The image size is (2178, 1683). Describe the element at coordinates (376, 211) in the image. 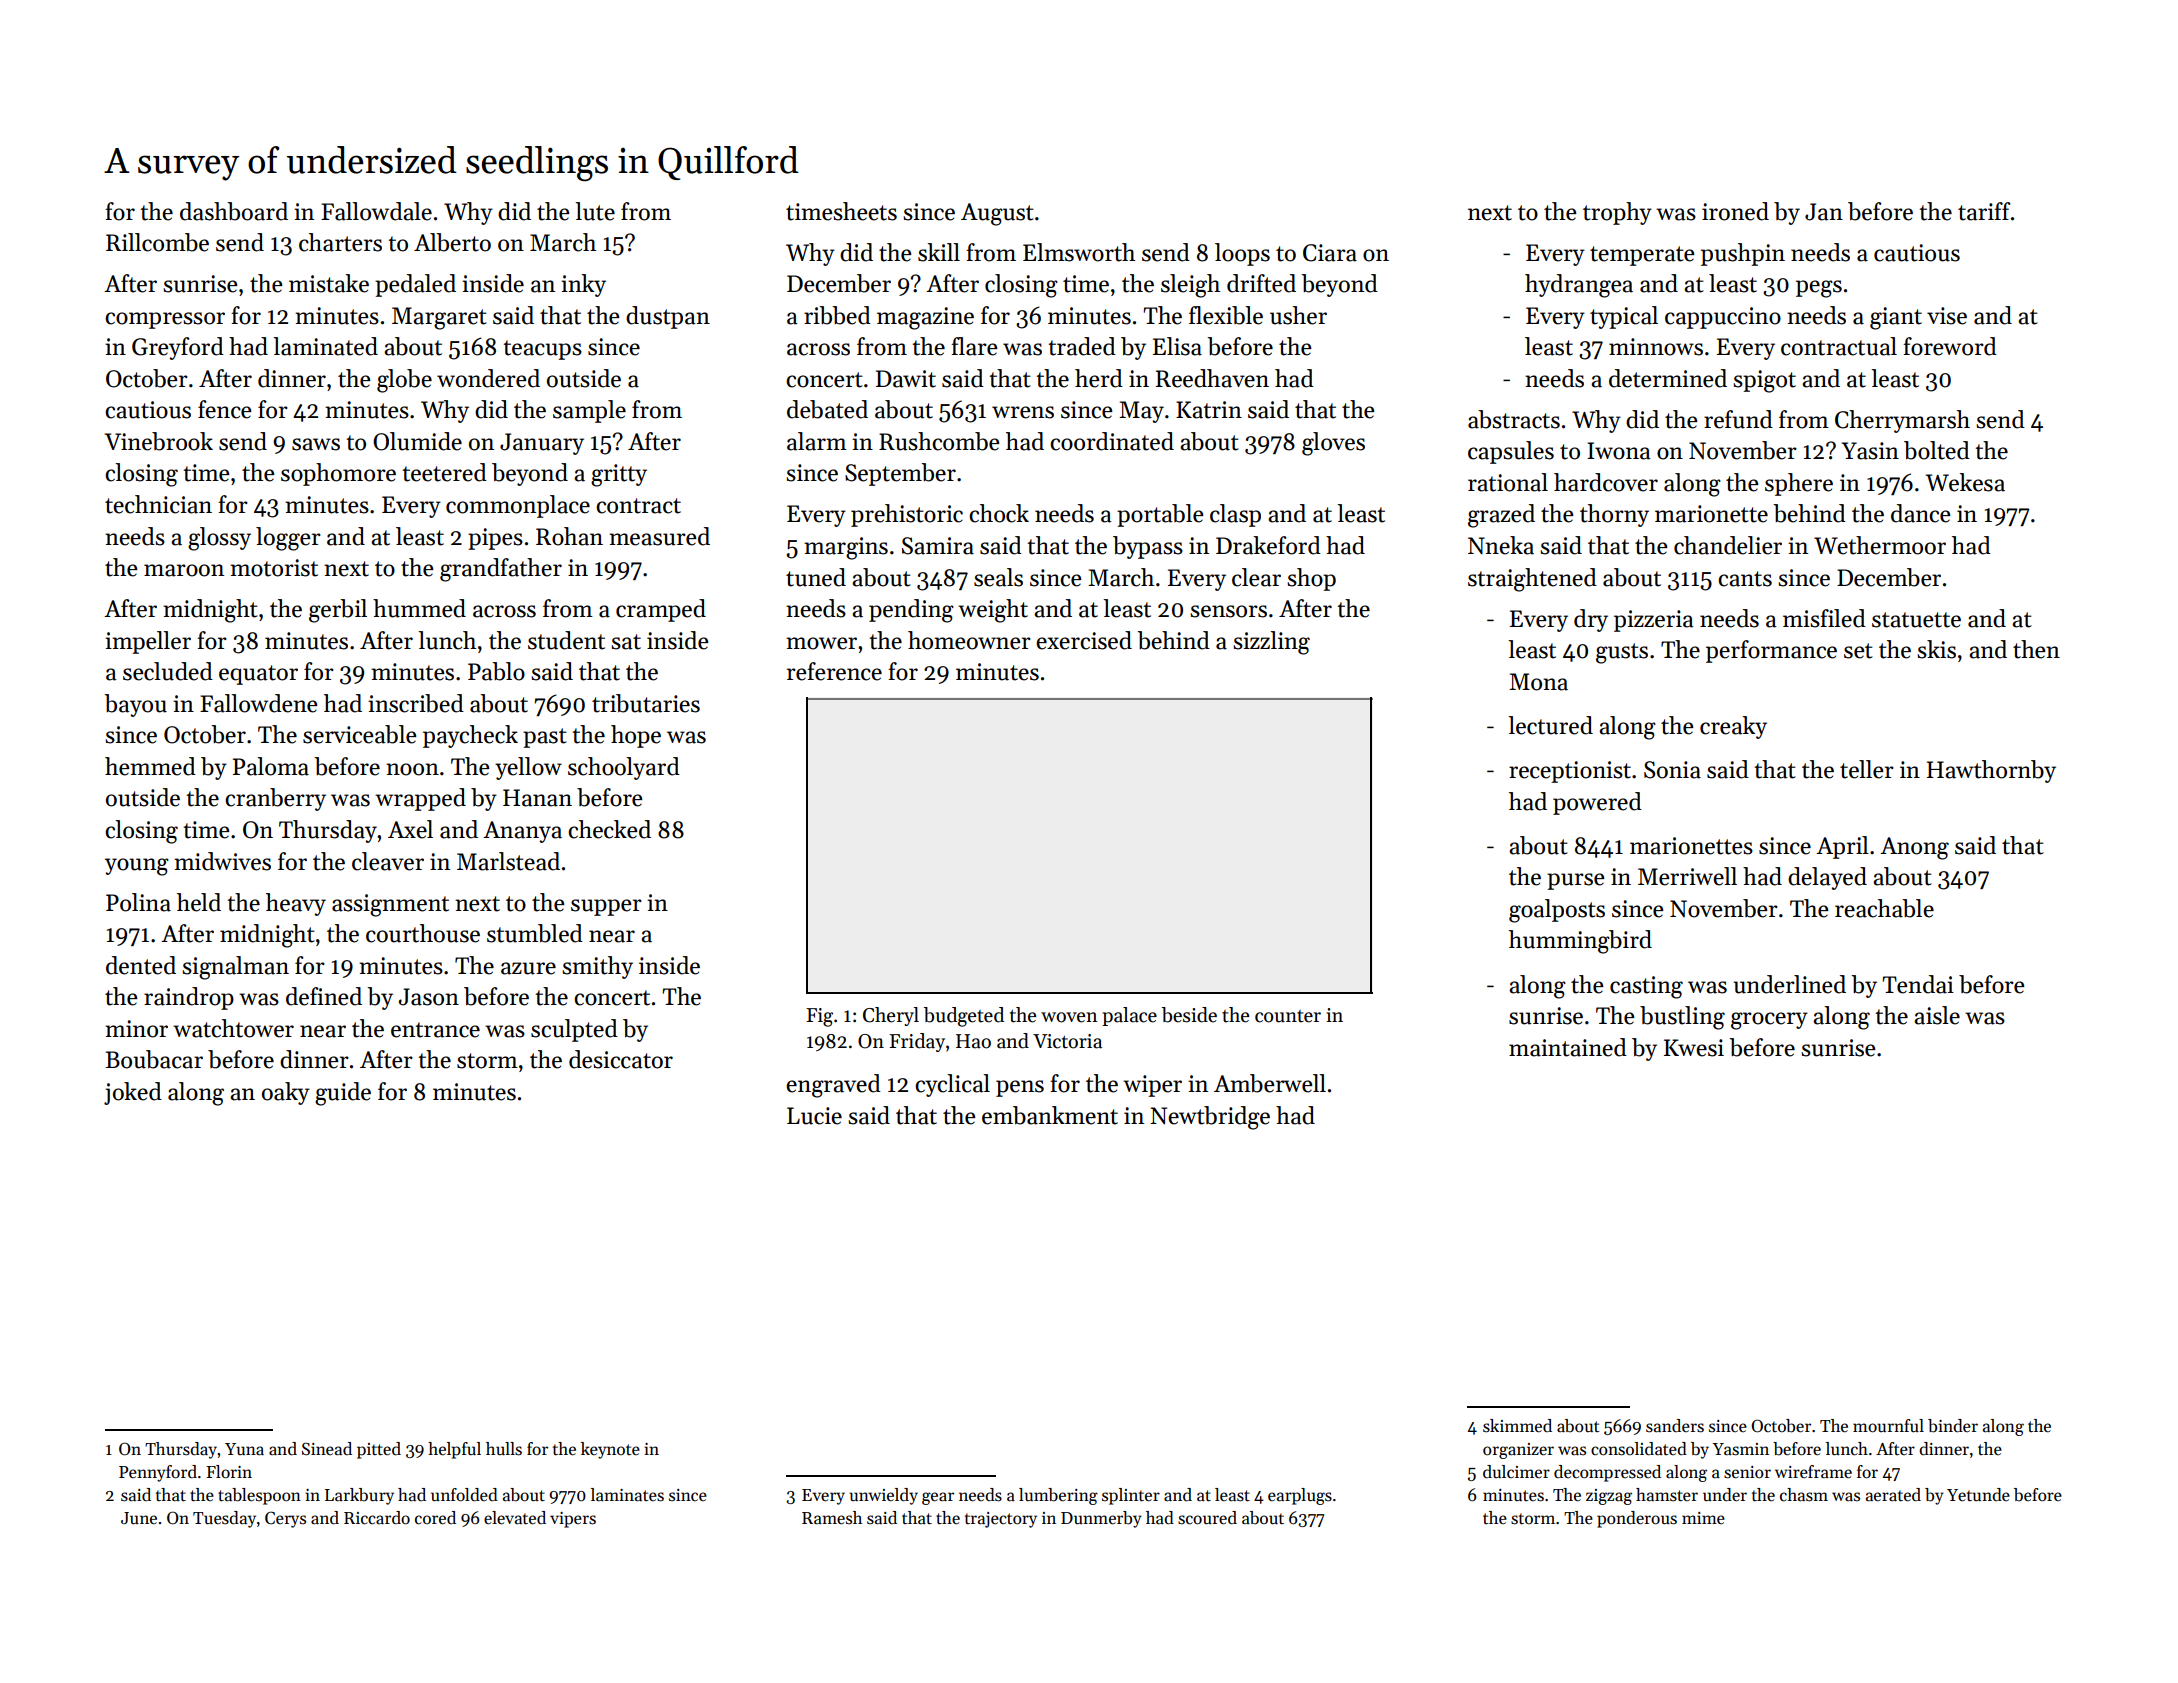

I see `Fallowdale` at that location.
